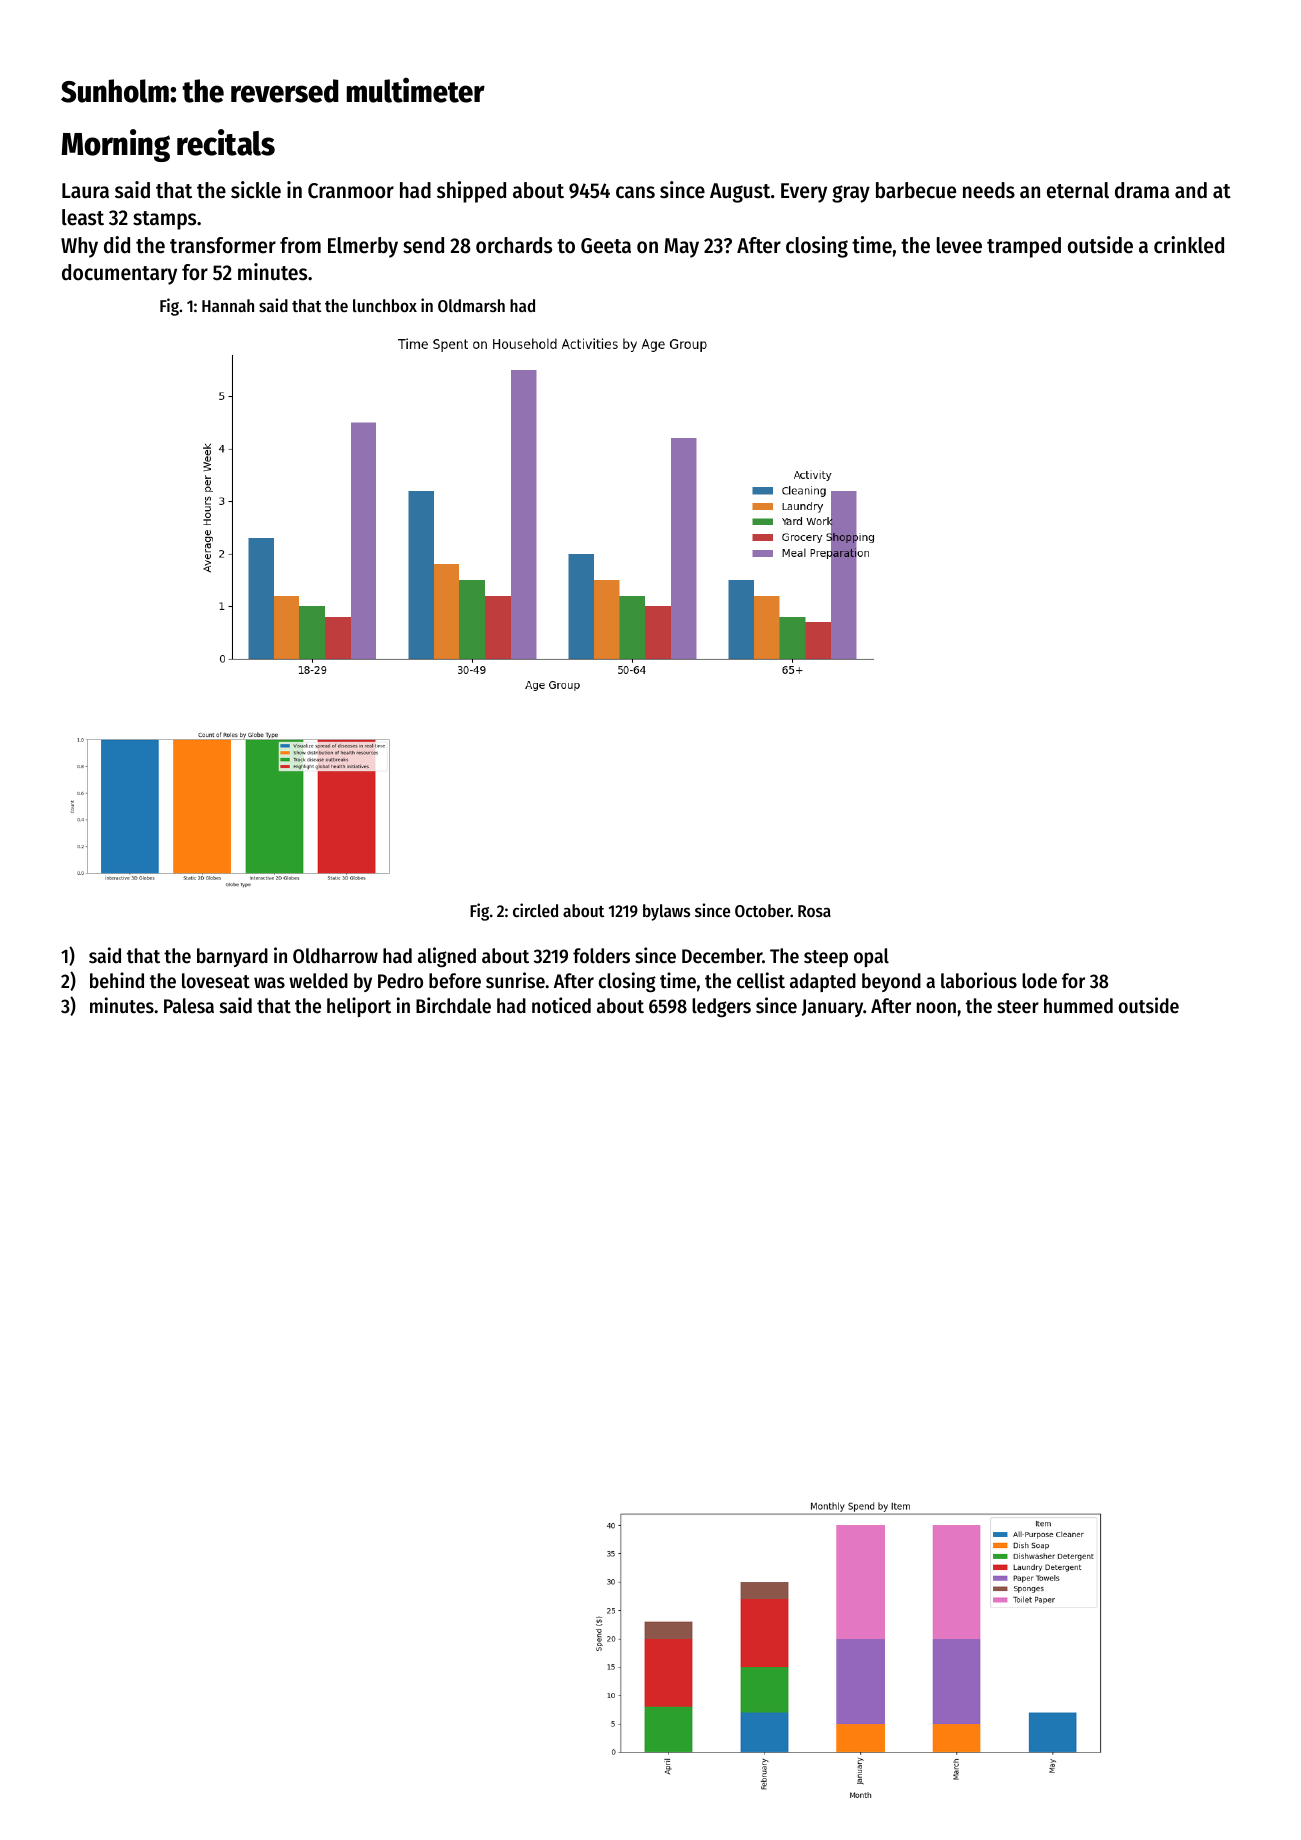  I want to click on eternal, so click(1078, 190).
